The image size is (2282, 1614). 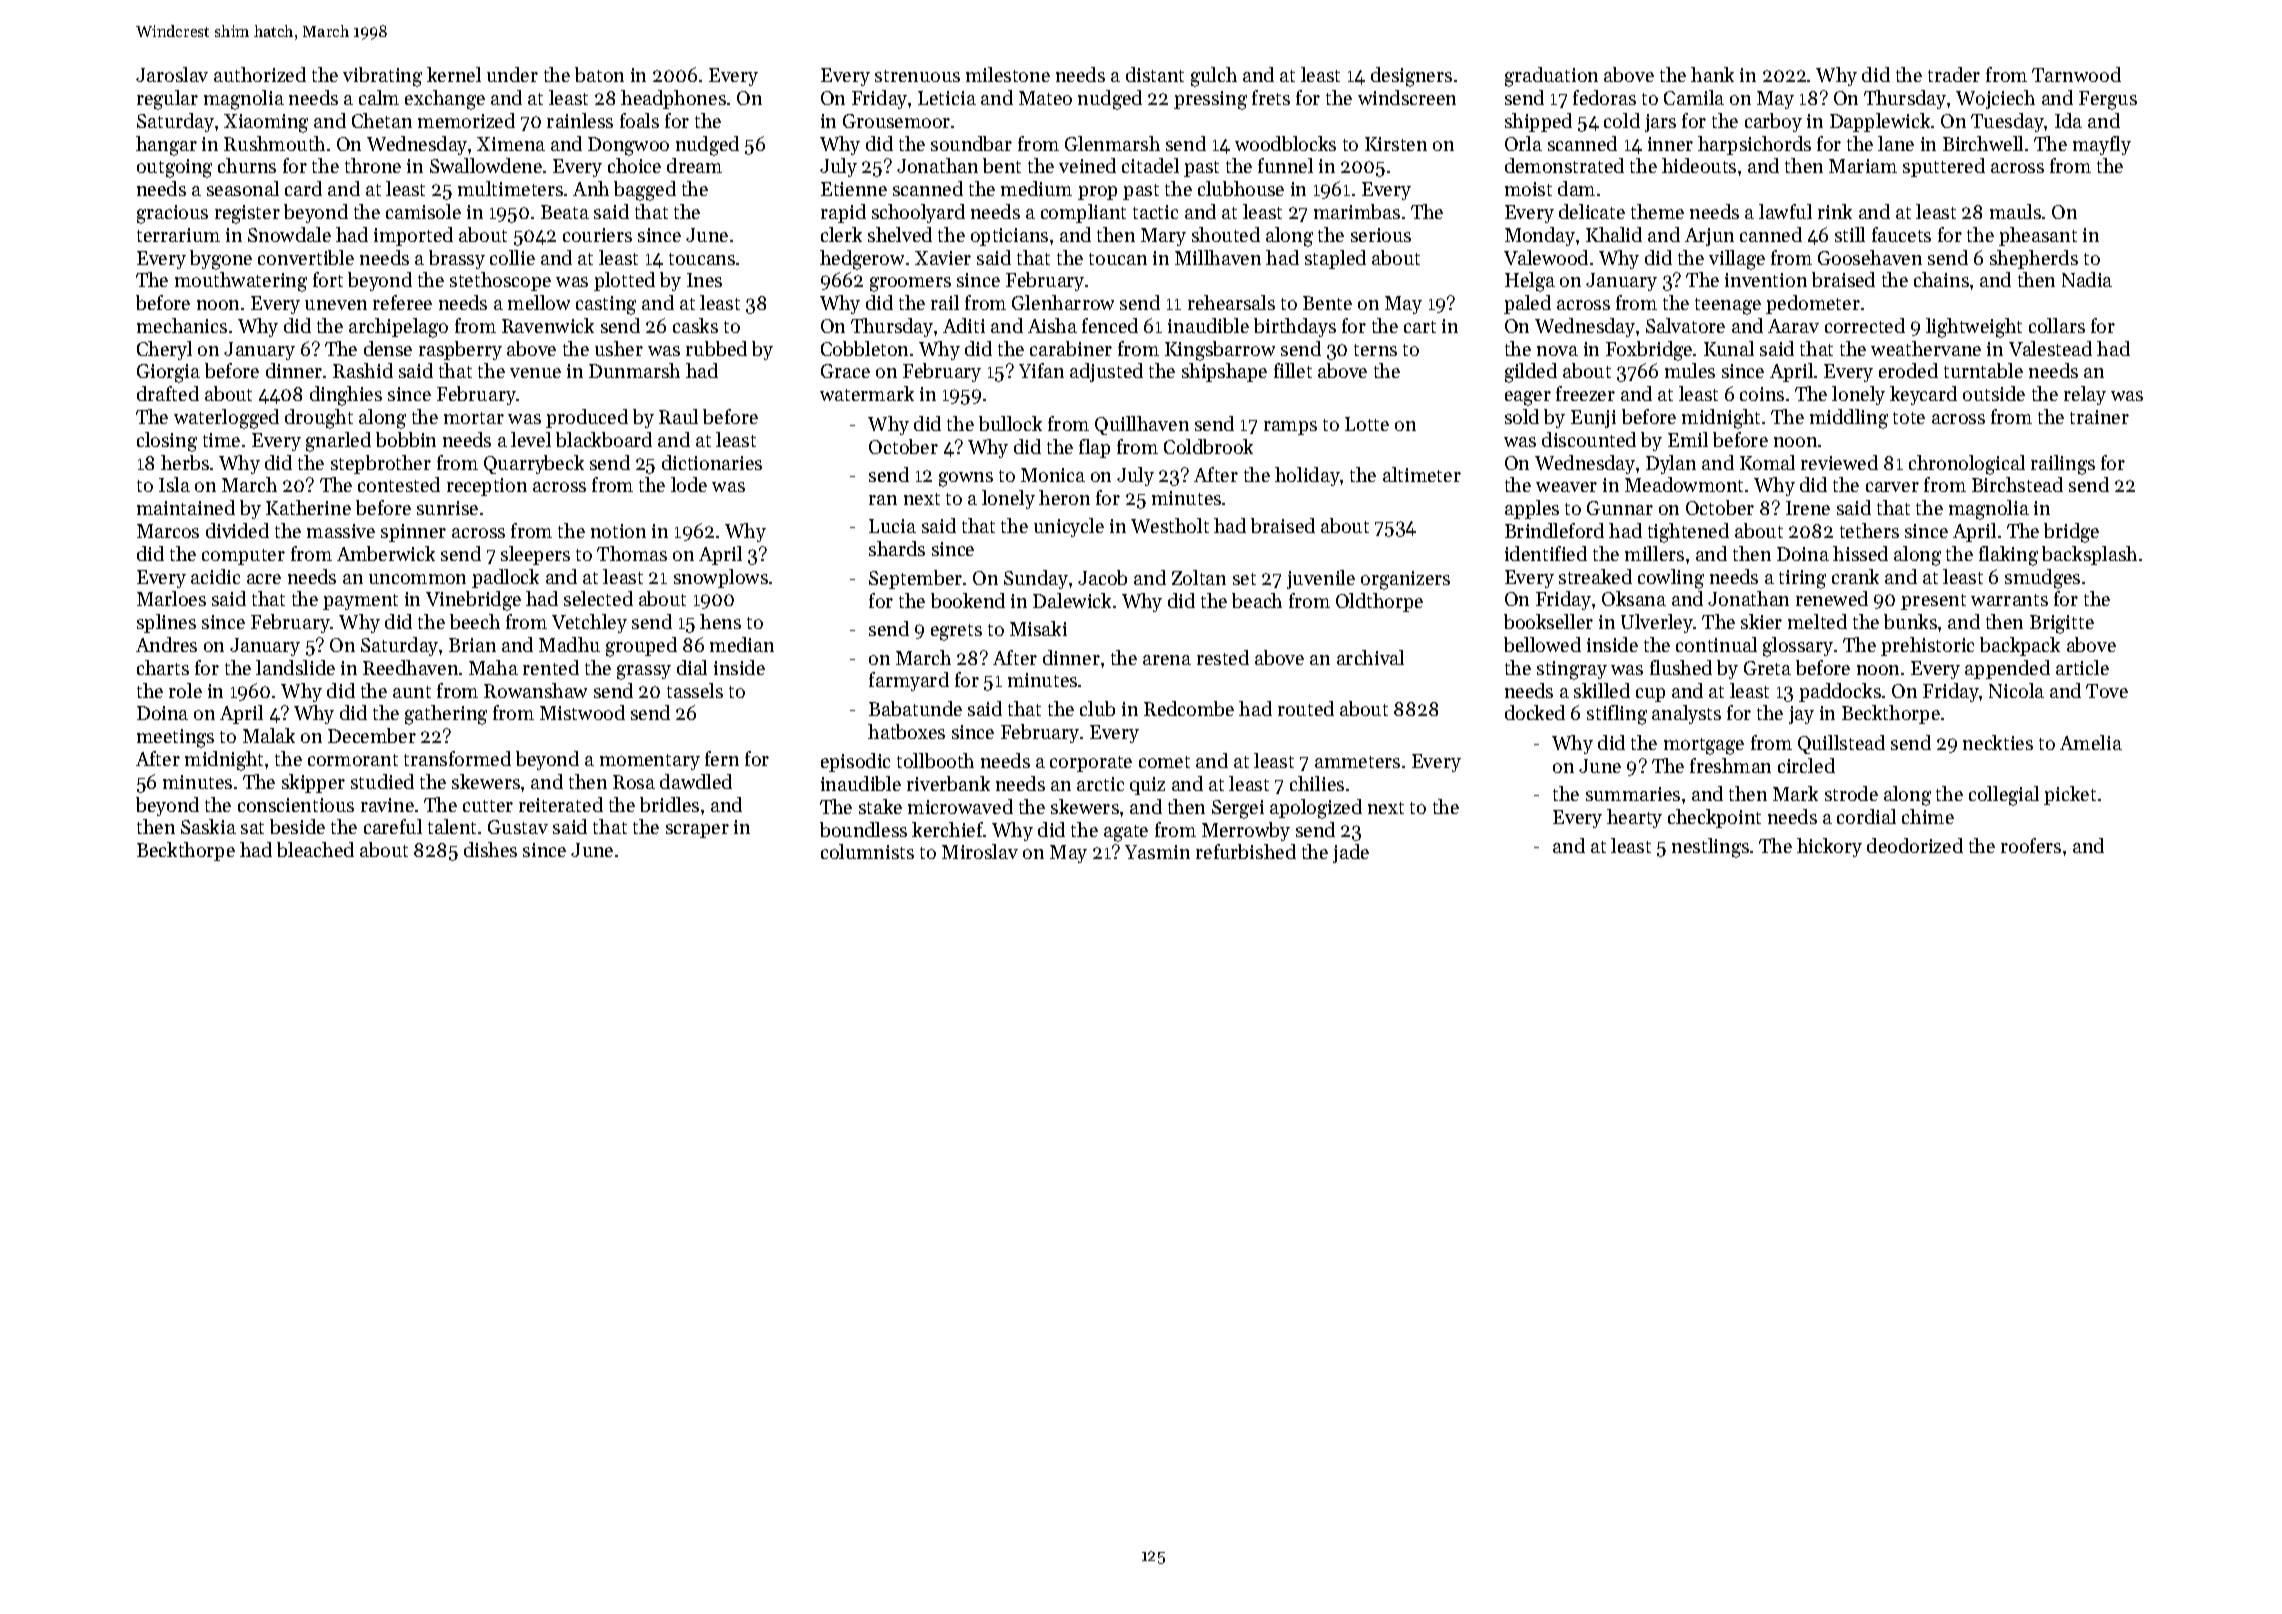 What do you see at coordinates (917, 76) in the screenshot?
I see `strenuous` at bounding box center [917, 76].
